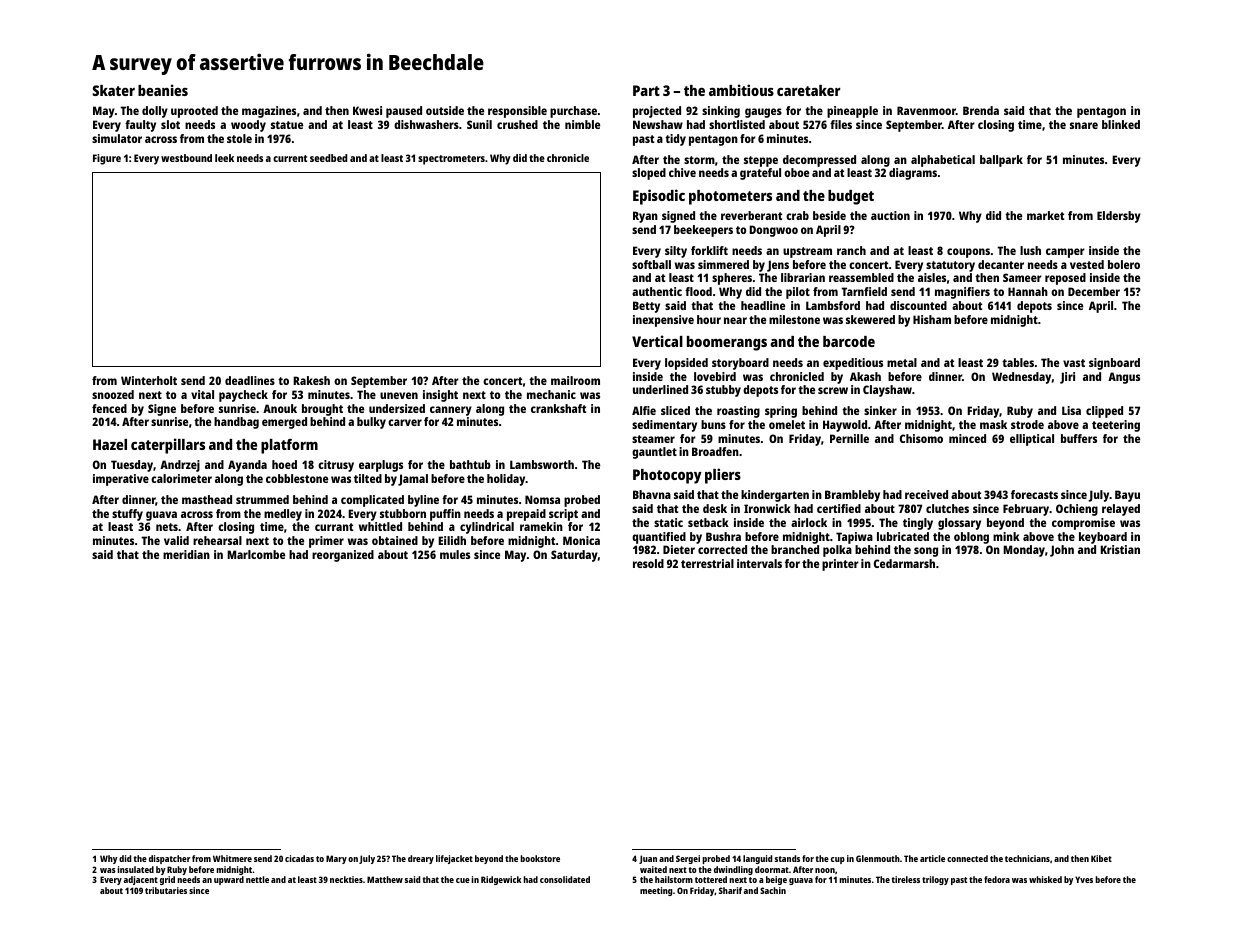  Describe the element at coordinates (759, 563) in the document. I see `intervals` at that location.
